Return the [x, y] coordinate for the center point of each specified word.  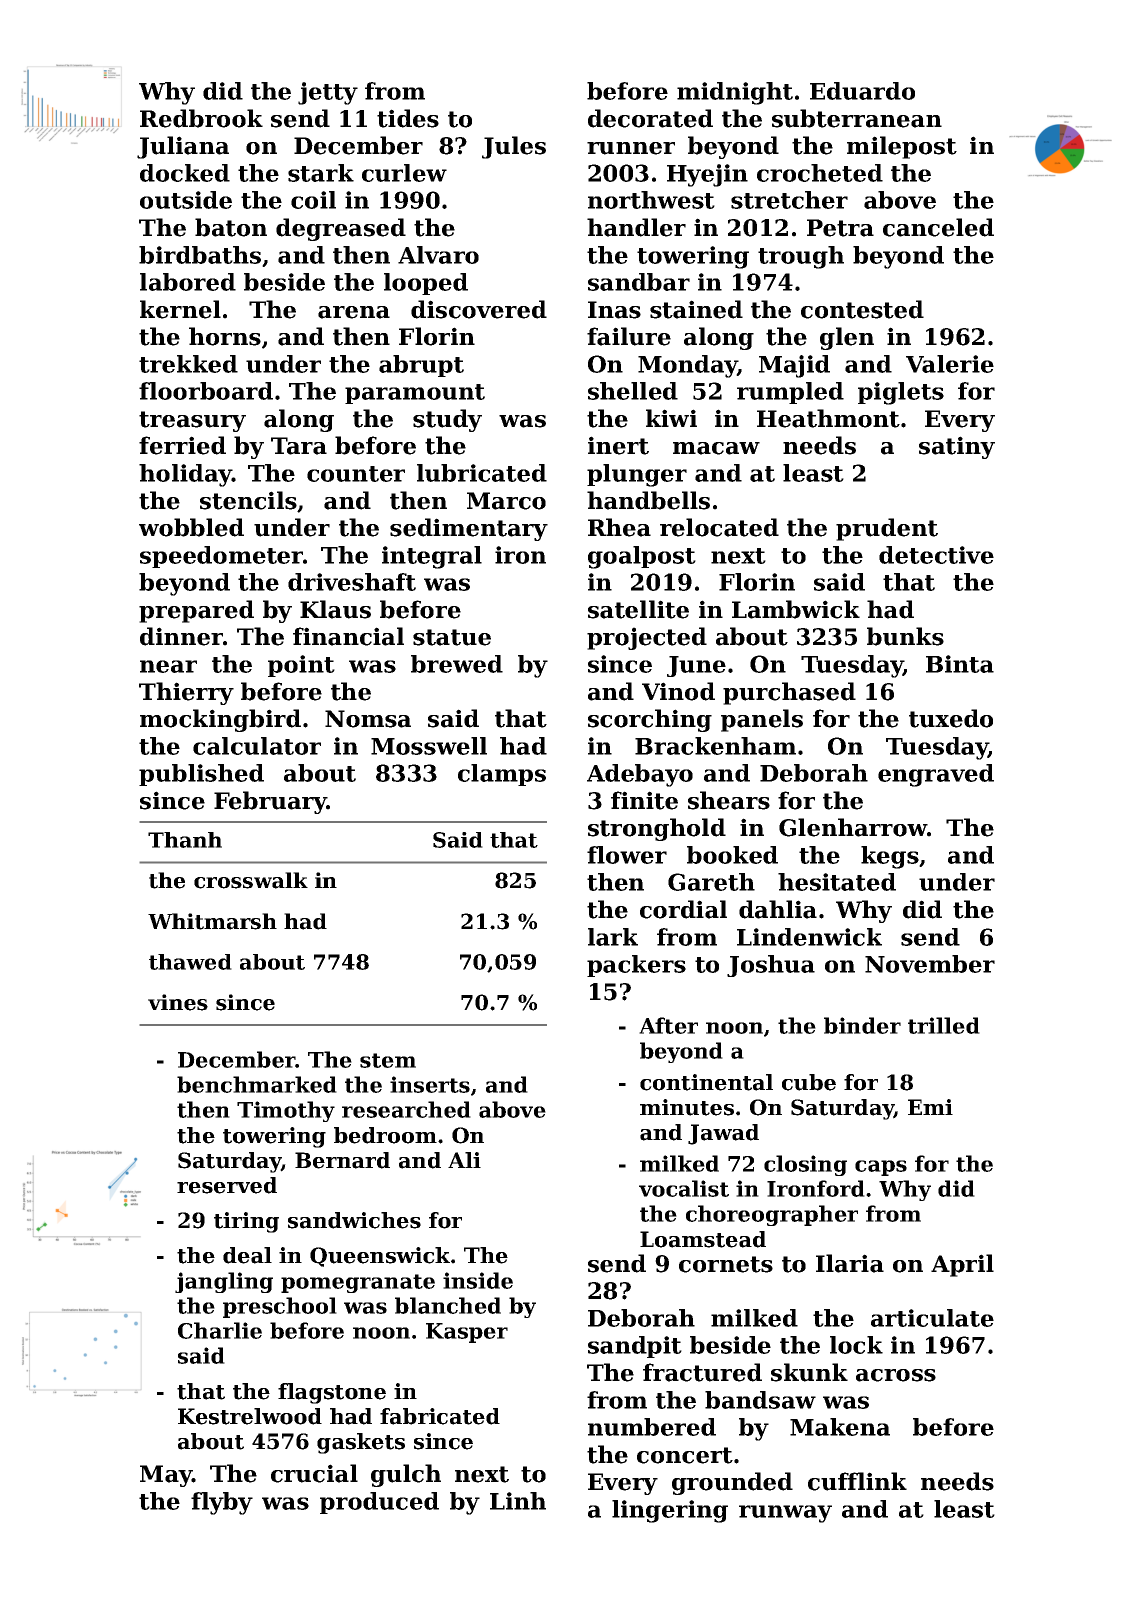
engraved [936, 775]
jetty [328, 93]
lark [613, 937]
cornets [726, 1264]
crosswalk [251, 880]
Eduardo [862, 91]
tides [408, 118]
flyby [222, 1503]
